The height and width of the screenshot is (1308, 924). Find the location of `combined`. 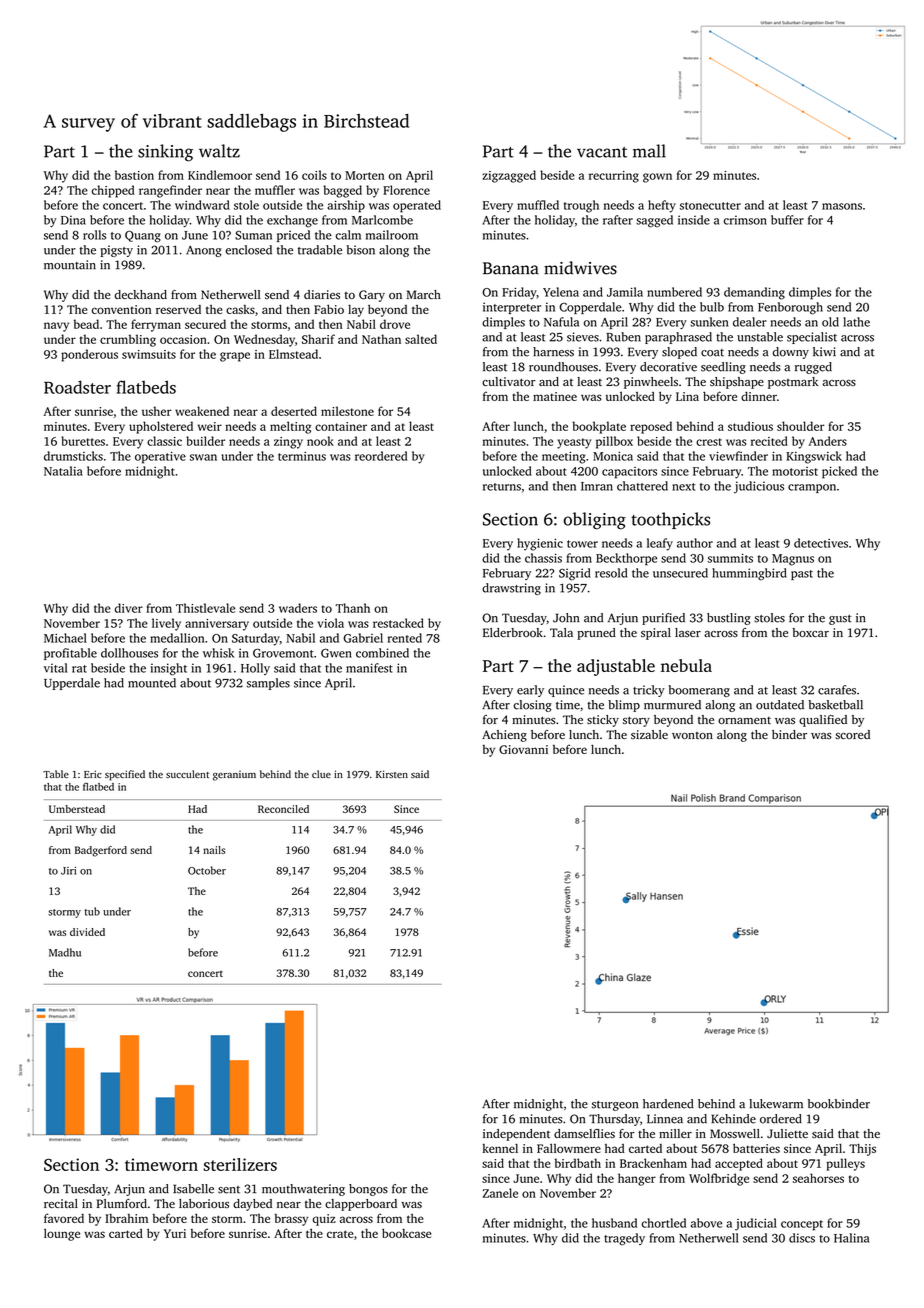

combined is located at coordinates (382, 653).
